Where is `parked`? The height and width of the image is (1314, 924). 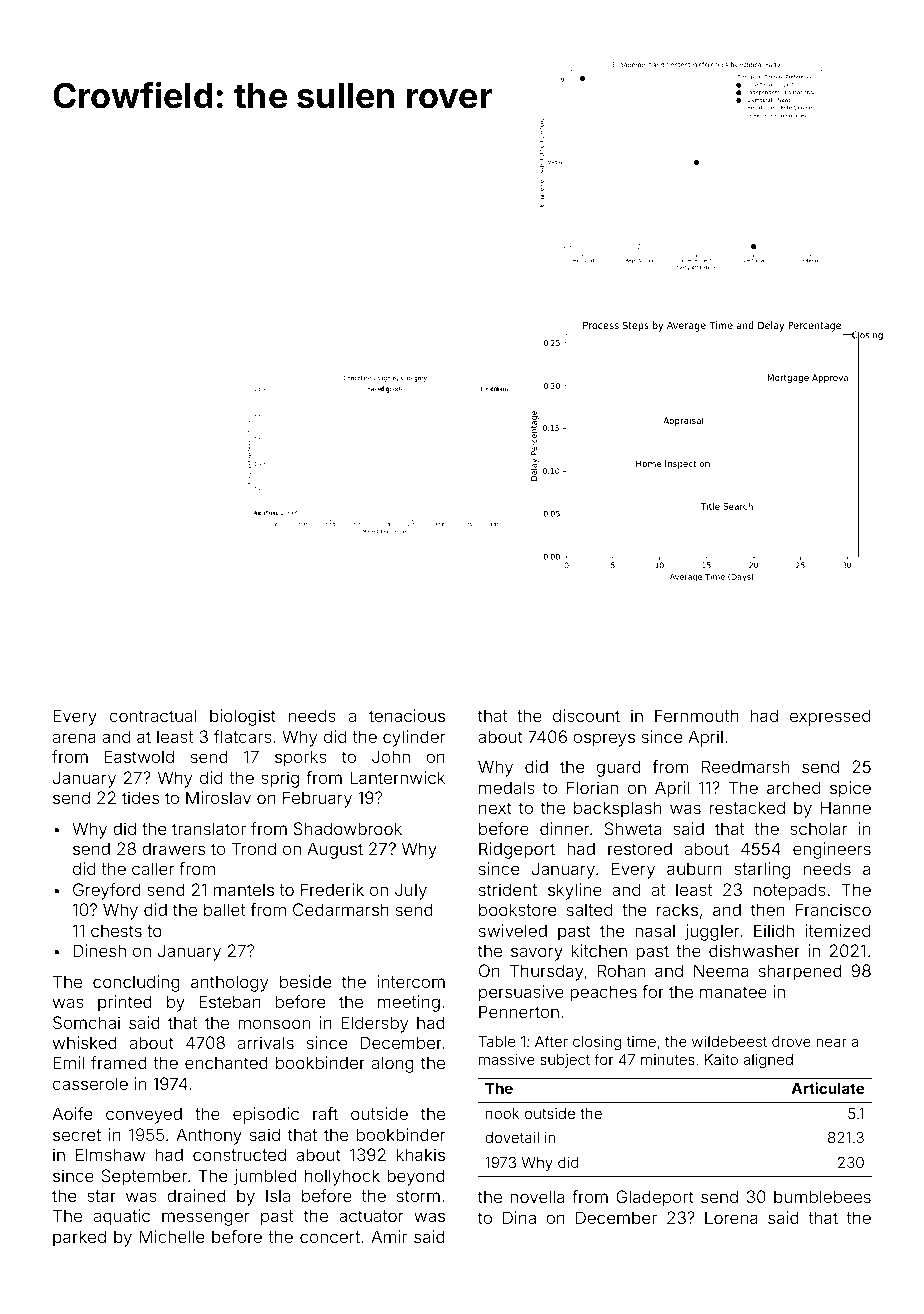
parked is located at coordinates (79, 1238).
